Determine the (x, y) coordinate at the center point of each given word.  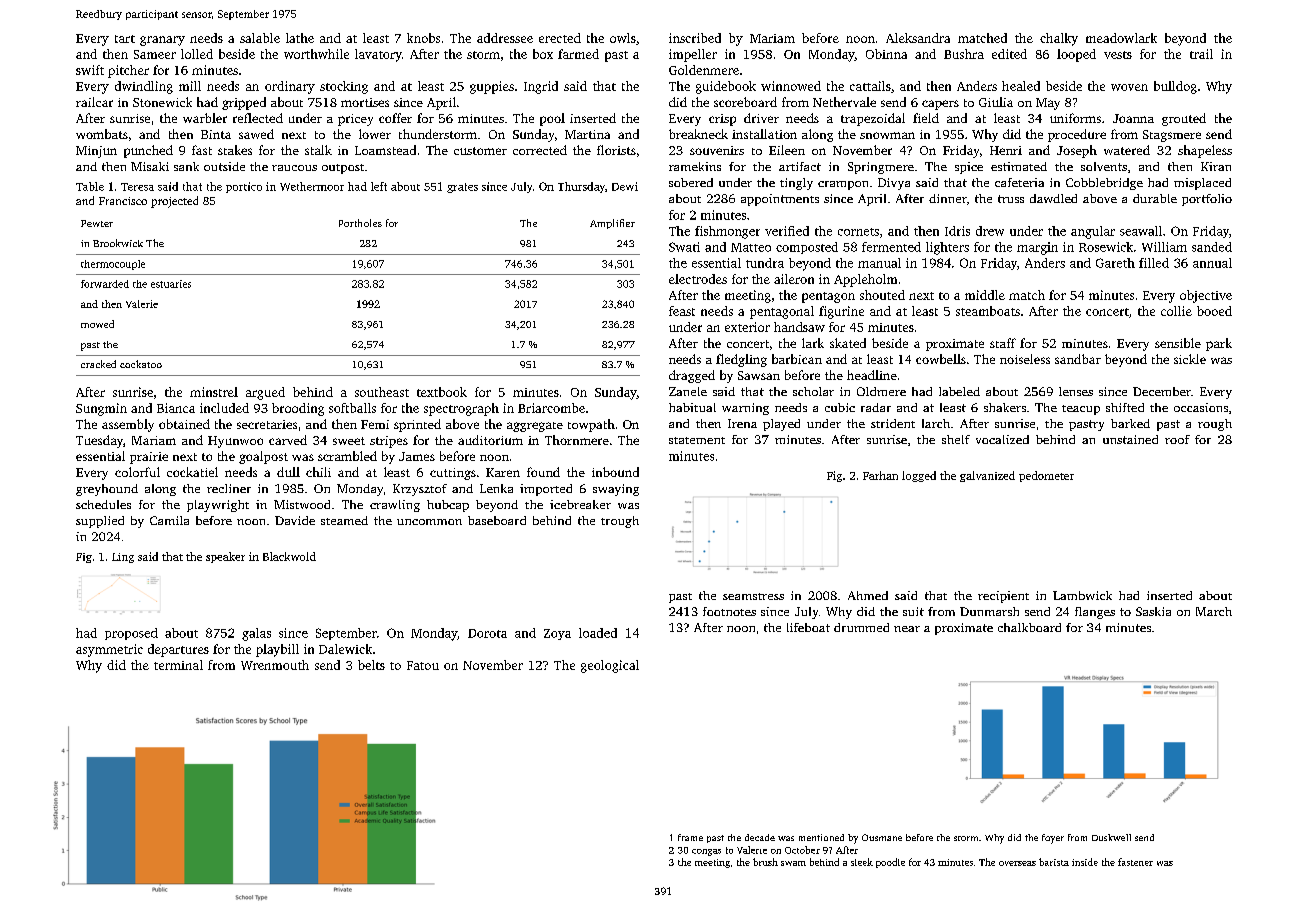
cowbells (941, 359)
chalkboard (1029, 627)
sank (186, 166)
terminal (178, 665)
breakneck (698, 134)
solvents (1104, 166)
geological (610, 666)
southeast (382, 392)
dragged (692, 376)
